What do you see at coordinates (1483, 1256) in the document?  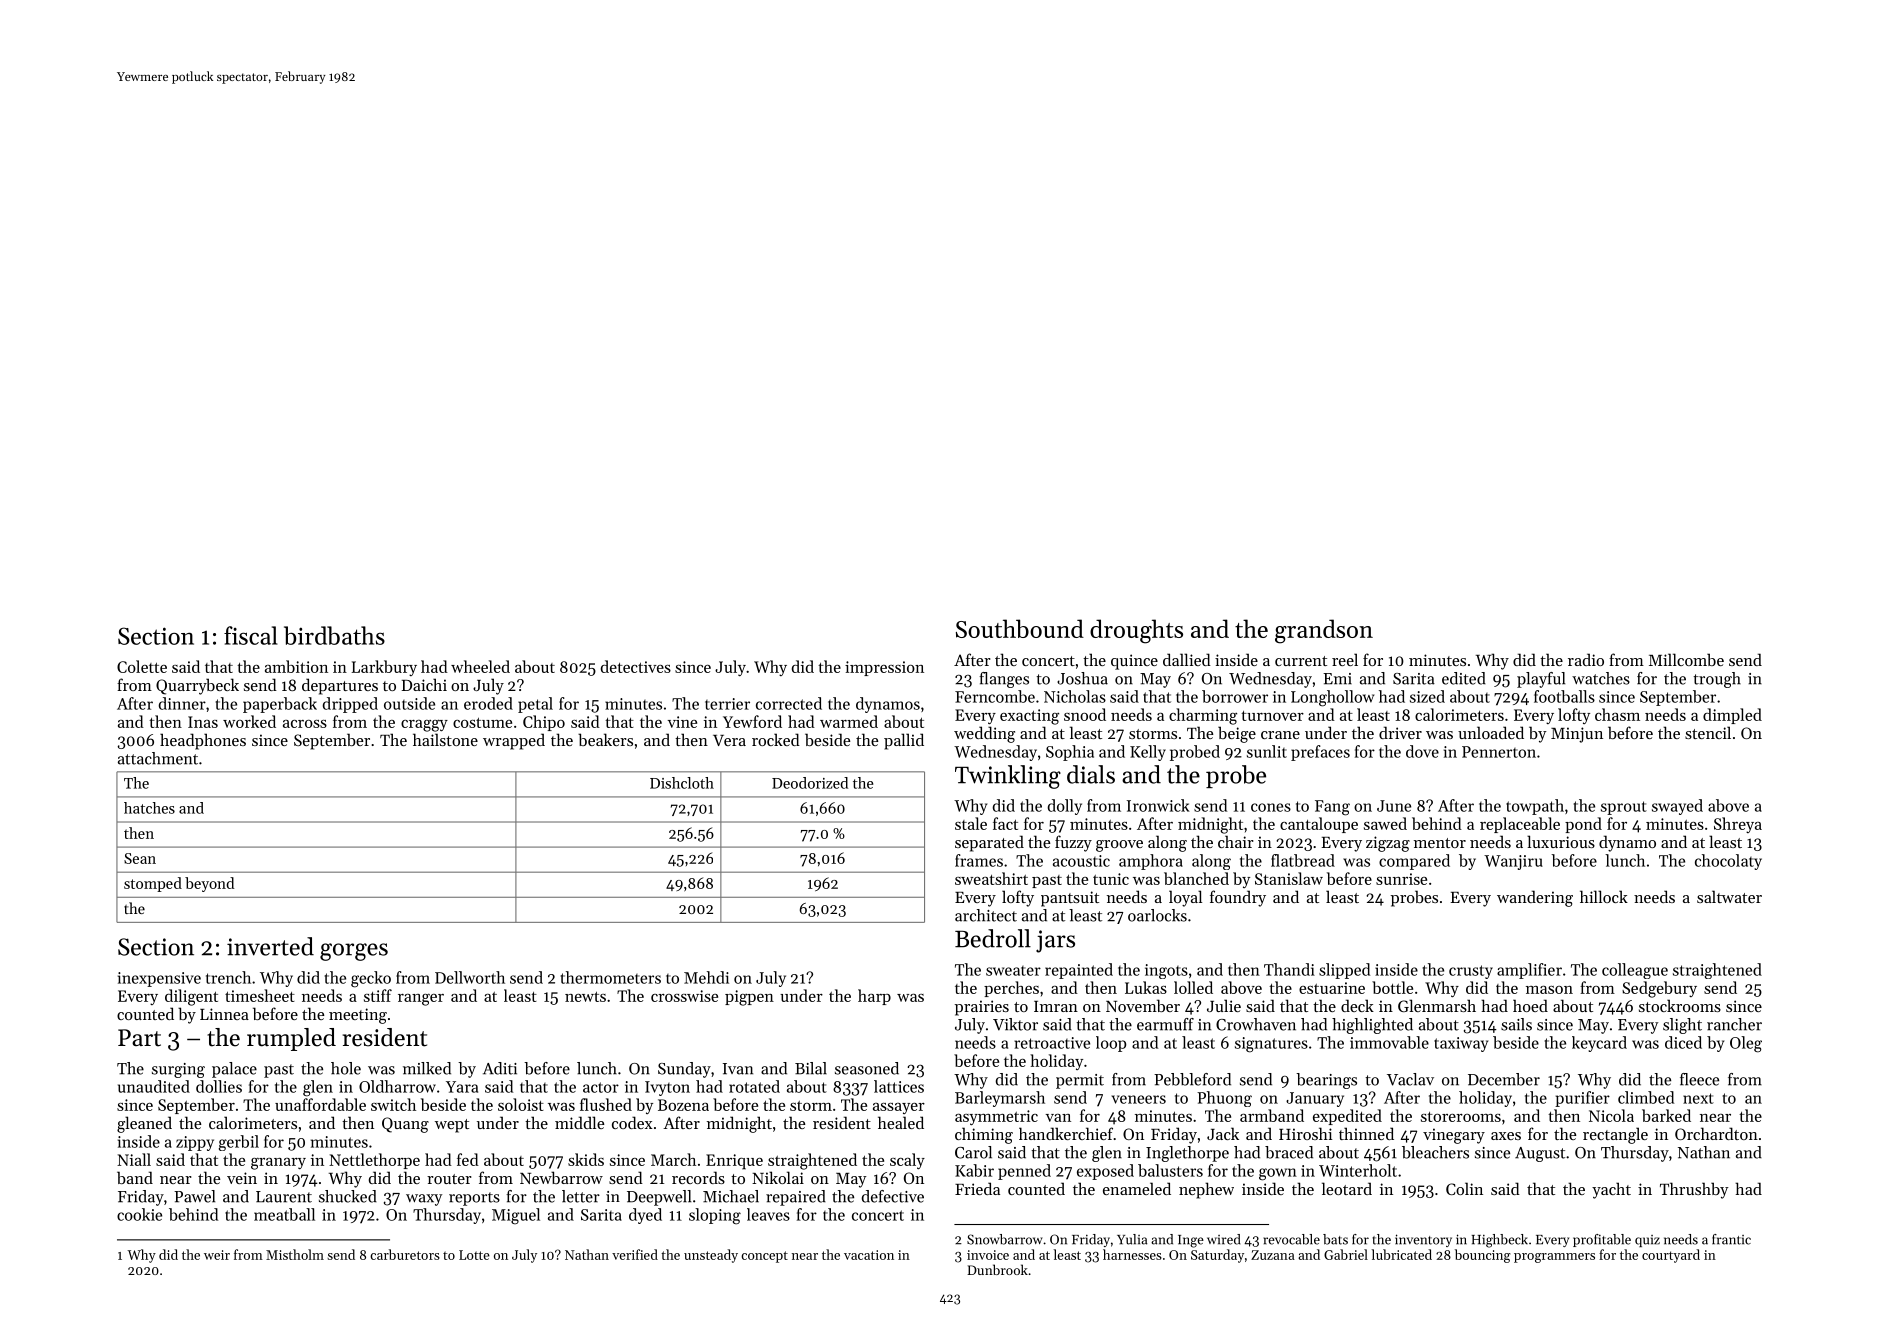 I see `bouncing` at bounding box center [1483, 1256].
